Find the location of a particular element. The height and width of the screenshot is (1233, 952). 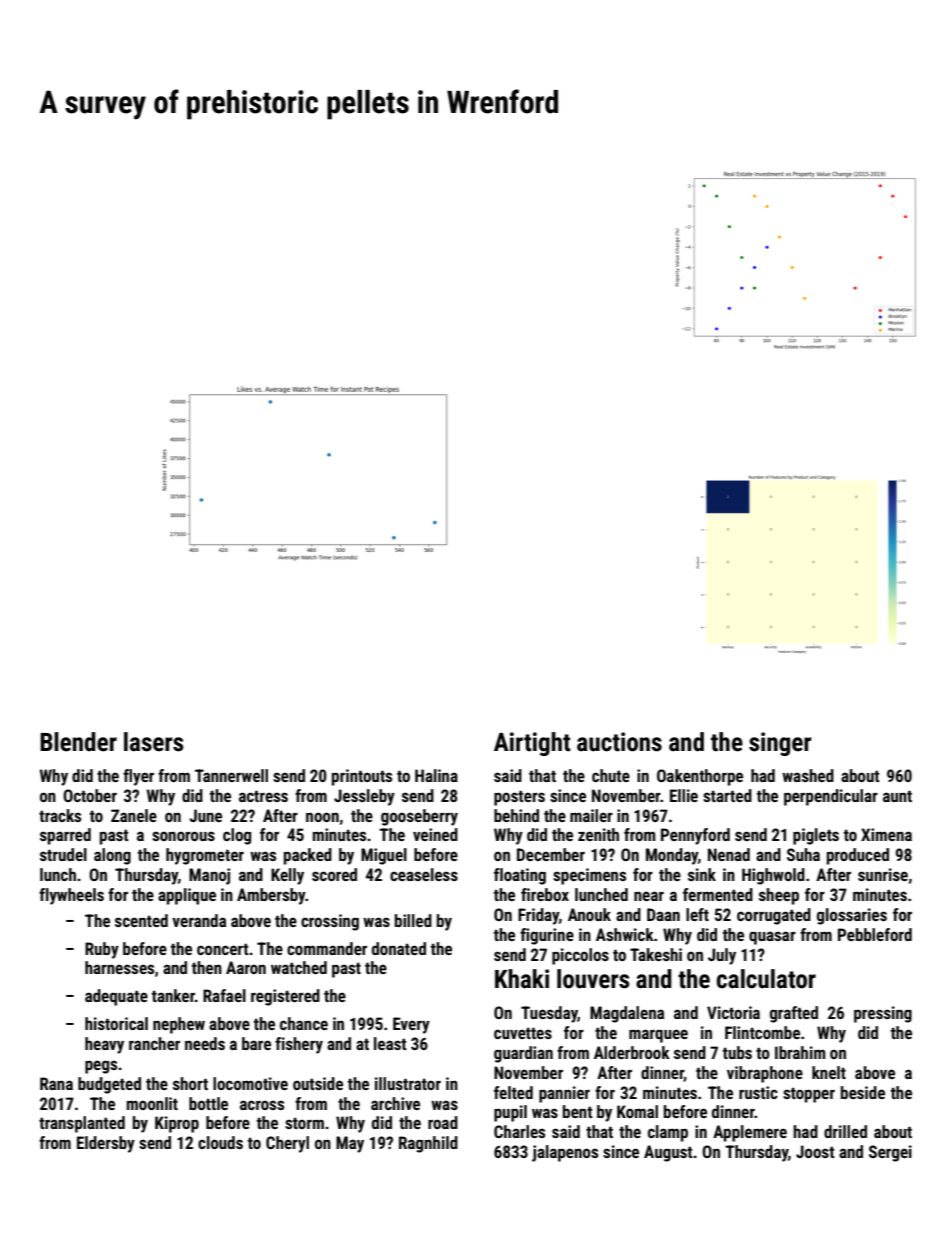

piglets is located at coordinates (816, 836).
